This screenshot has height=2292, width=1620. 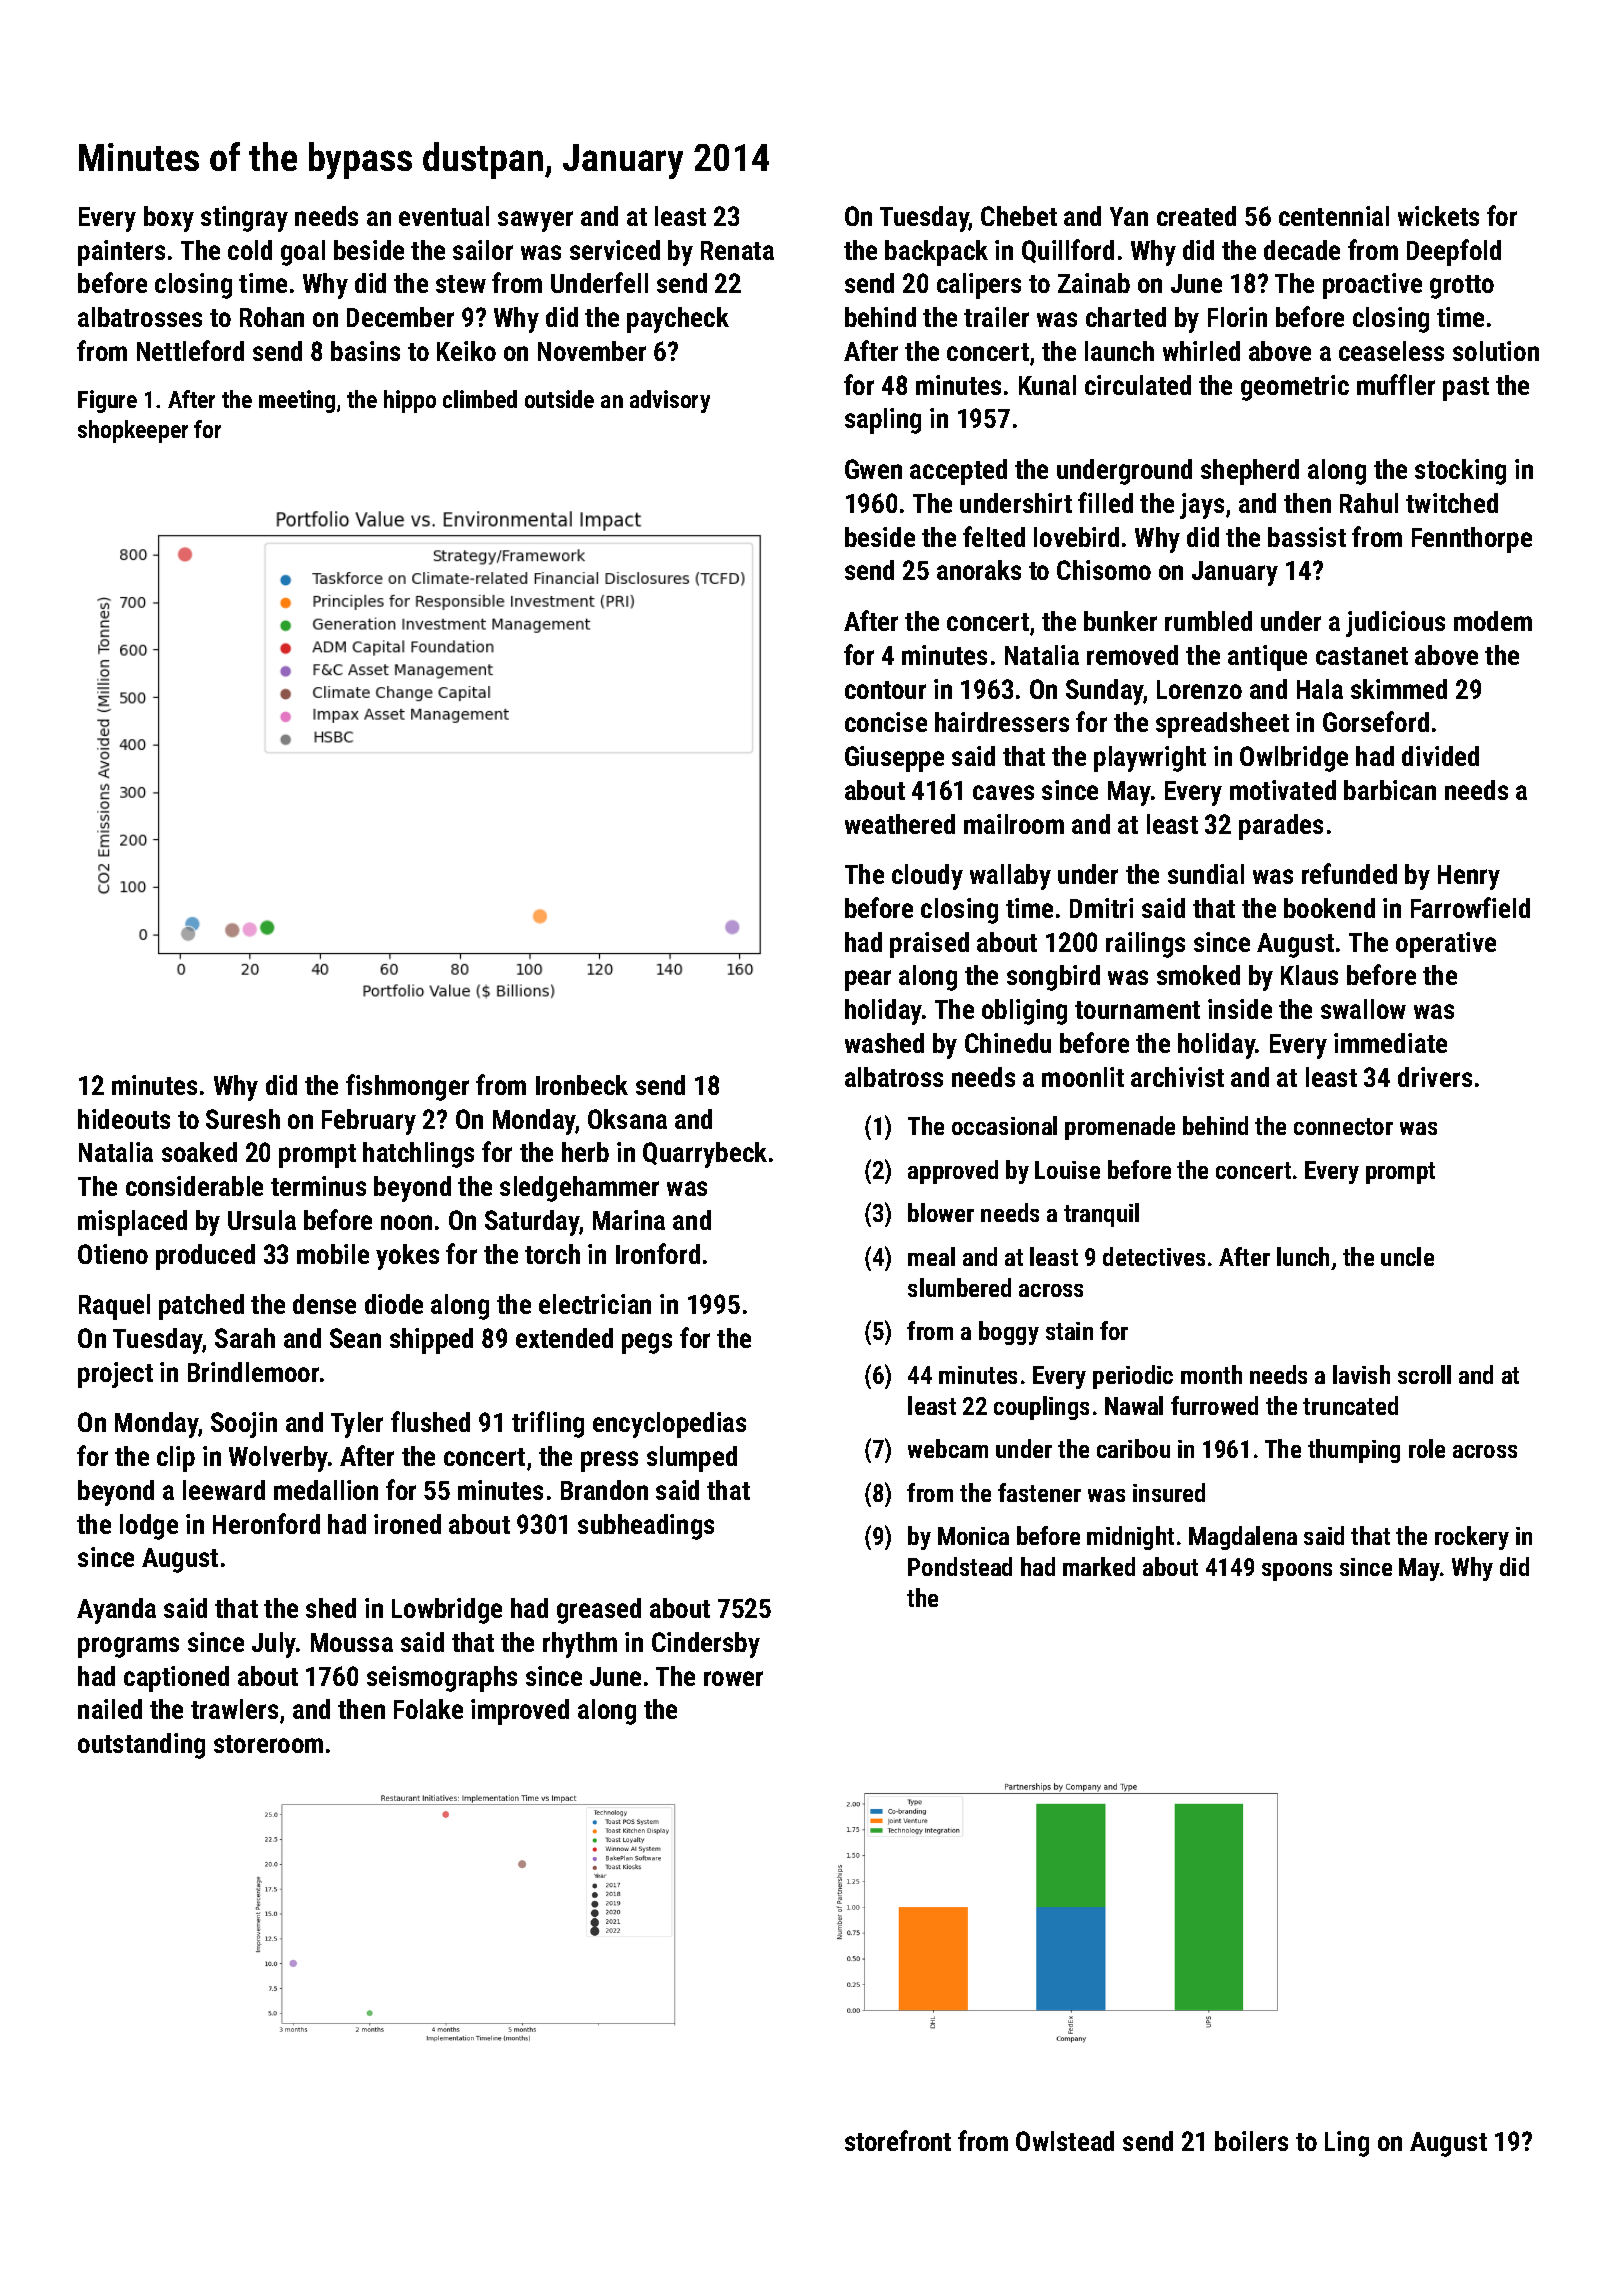 What do you see at coordinates (898, 2140) in the screenshot?
I see `storefront` at bounding box center [898, 2140].
